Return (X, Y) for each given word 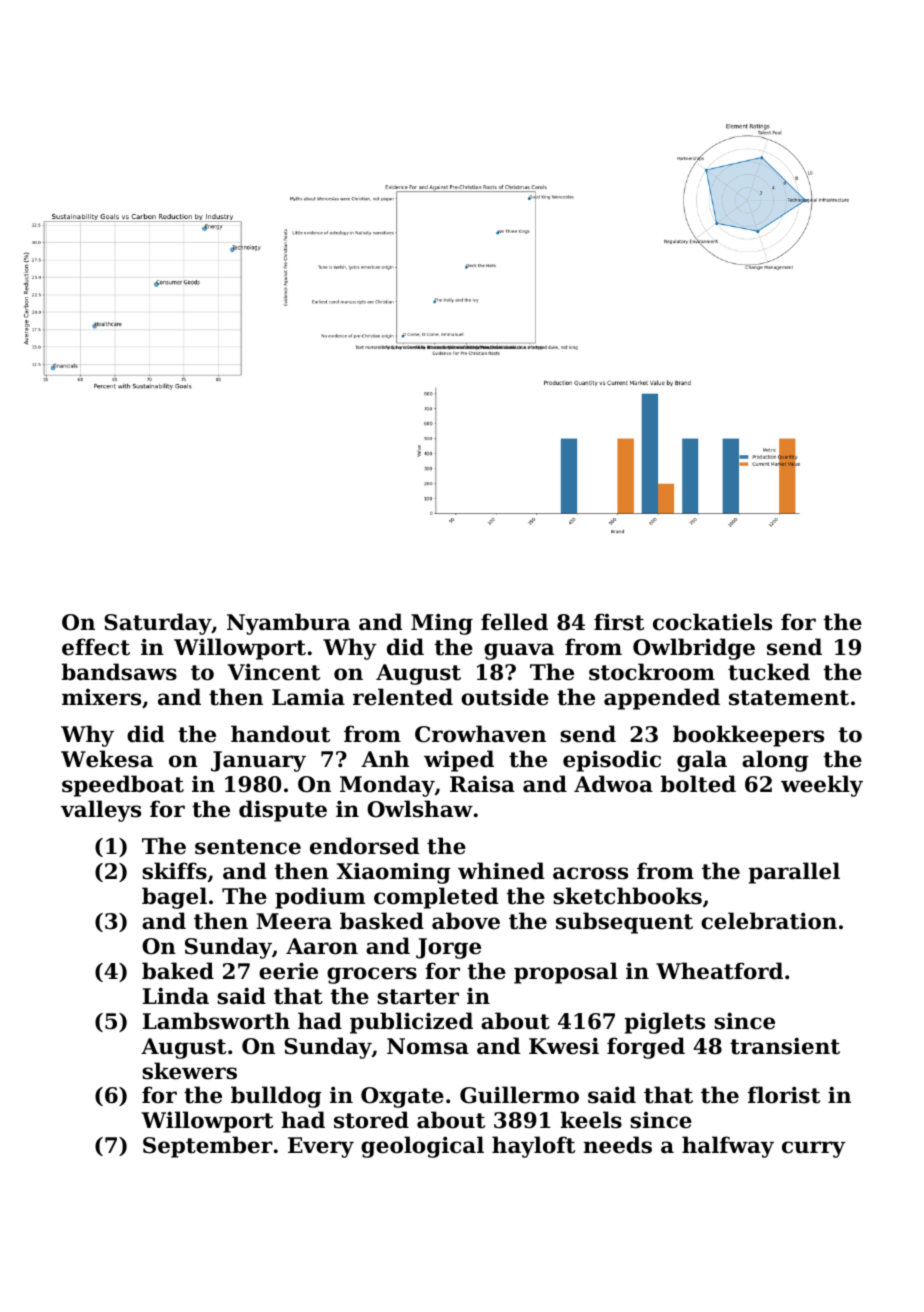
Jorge (448, 948)
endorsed (365, 846)
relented (403, 697)
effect (96, 647)
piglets (664, 1023)
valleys (101, 811)
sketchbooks (627, 896)
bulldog (276, 1097)
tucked (769, 672)
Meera (294, 921)
